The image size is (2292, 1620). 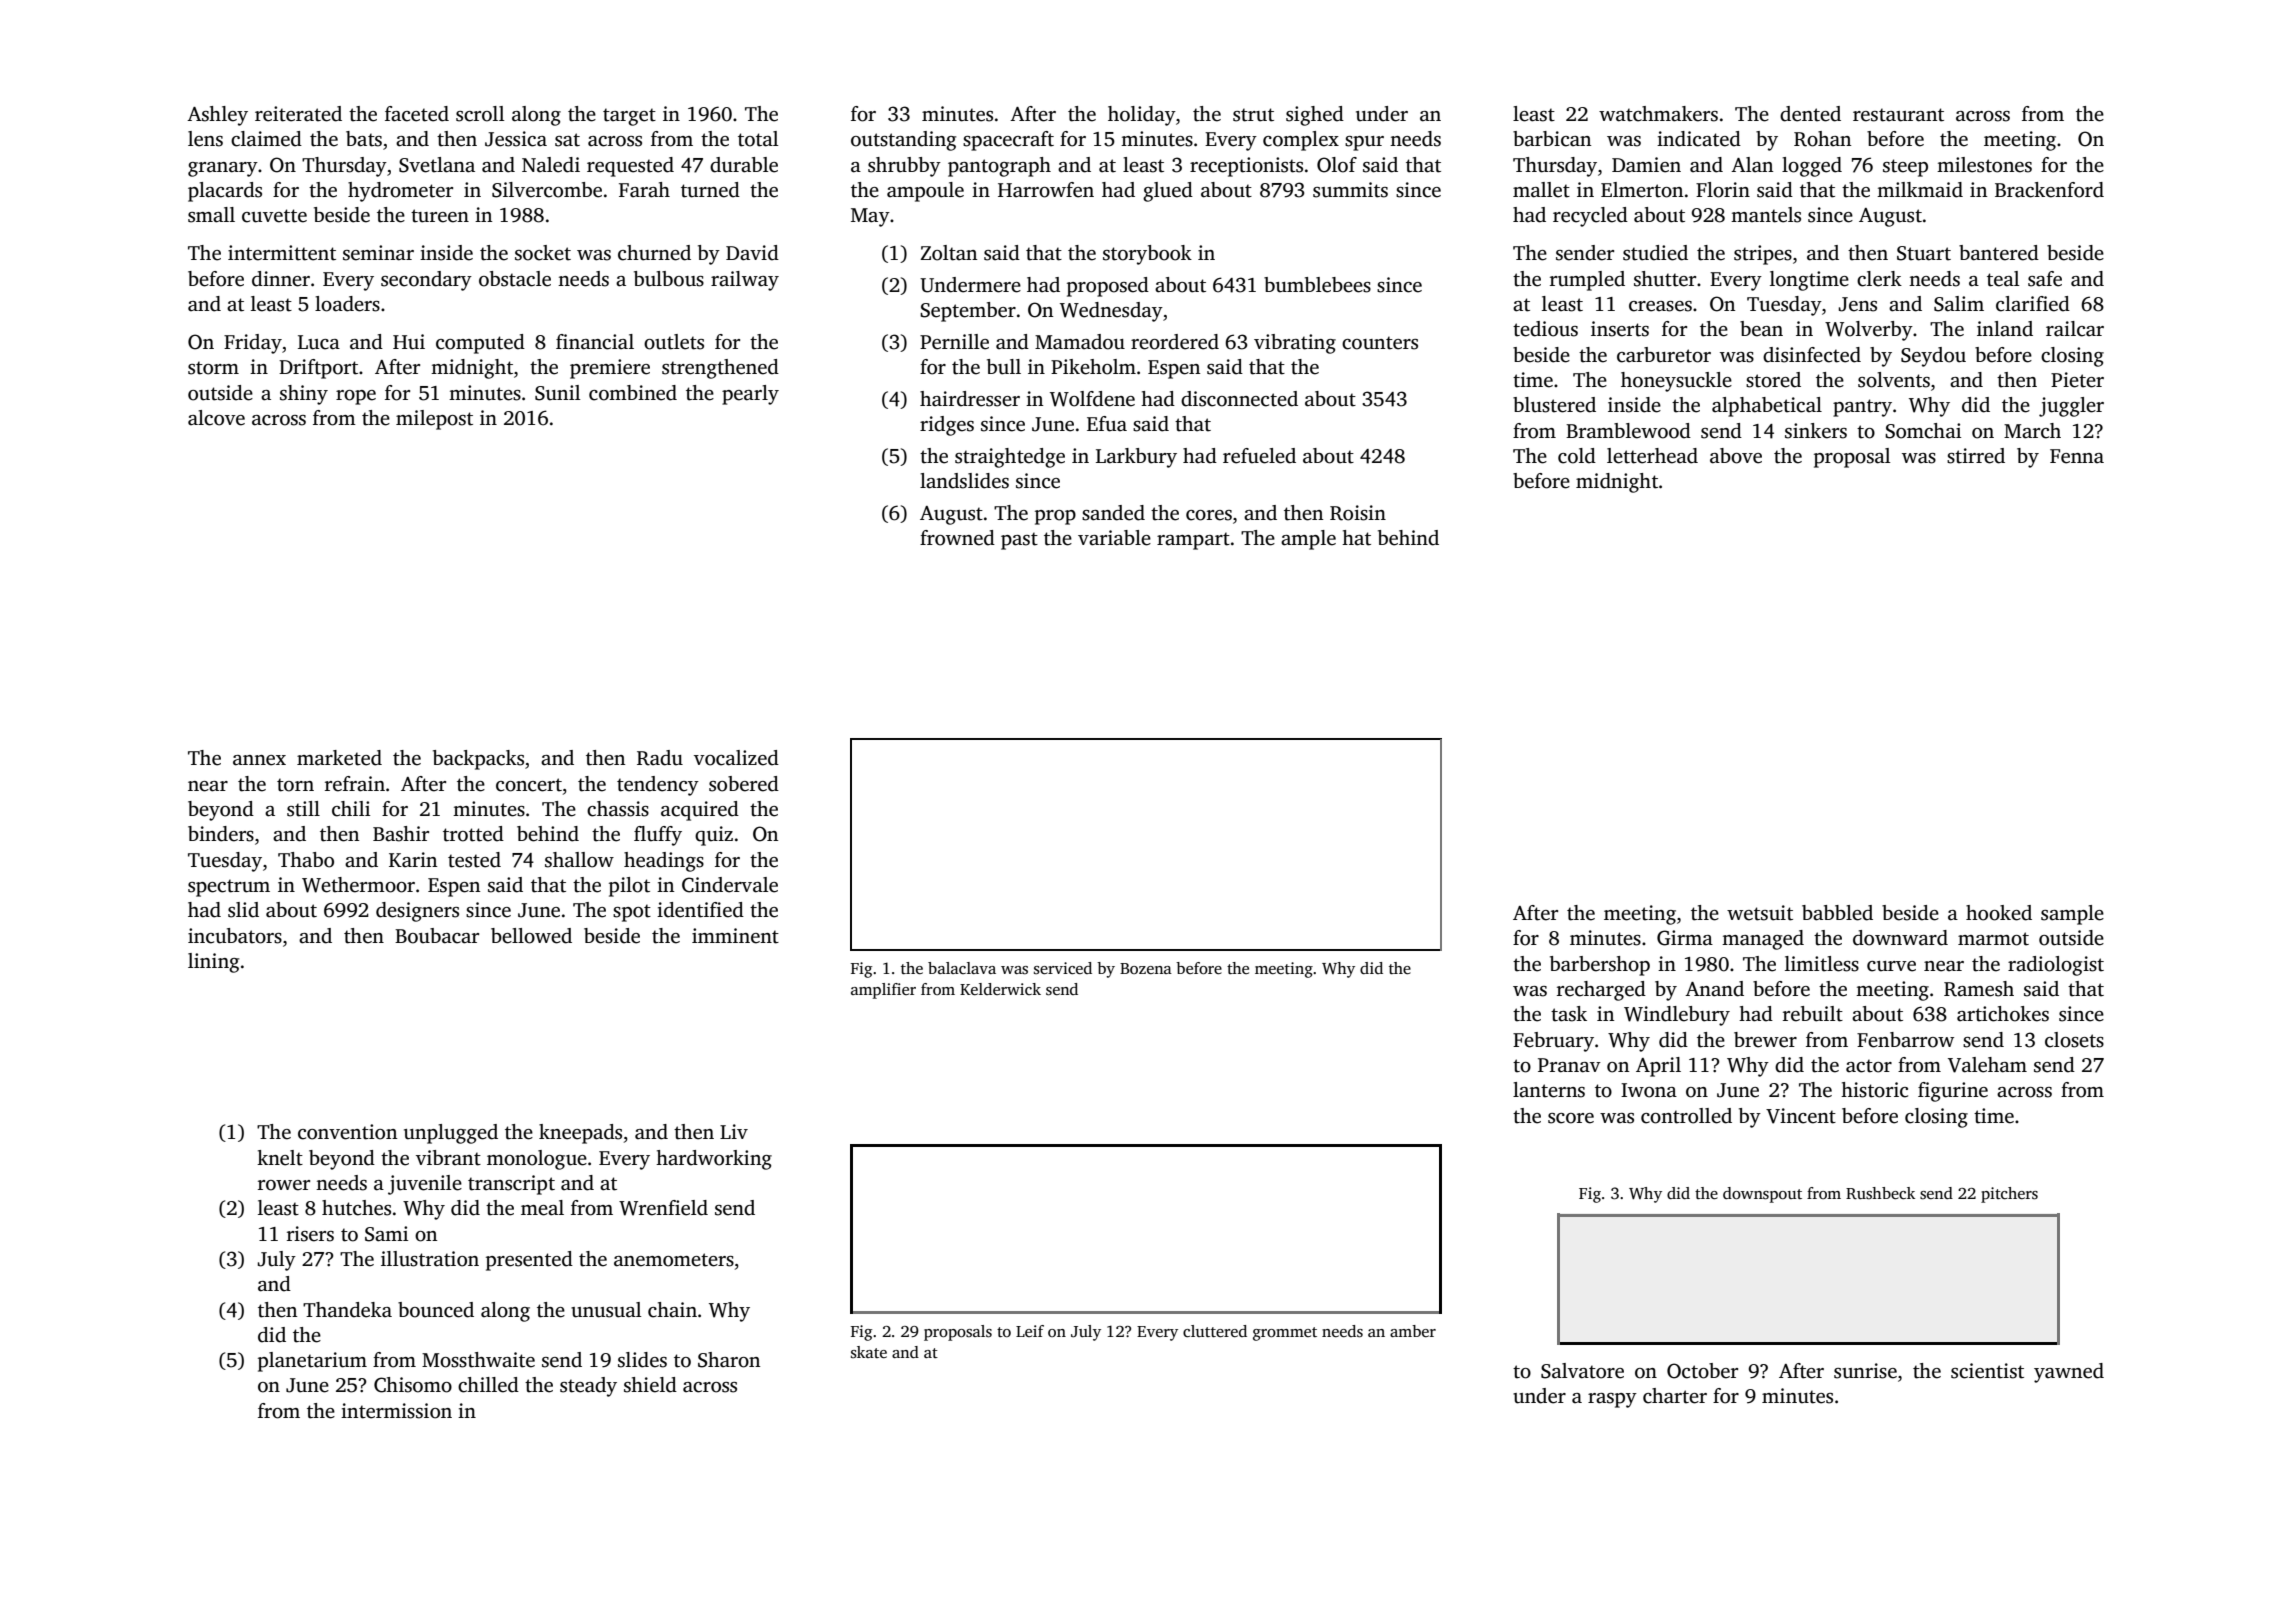 What do you see at coordinates (1571, 1118) in the document?
I see `score` at bounding box center [1571, 1118].
